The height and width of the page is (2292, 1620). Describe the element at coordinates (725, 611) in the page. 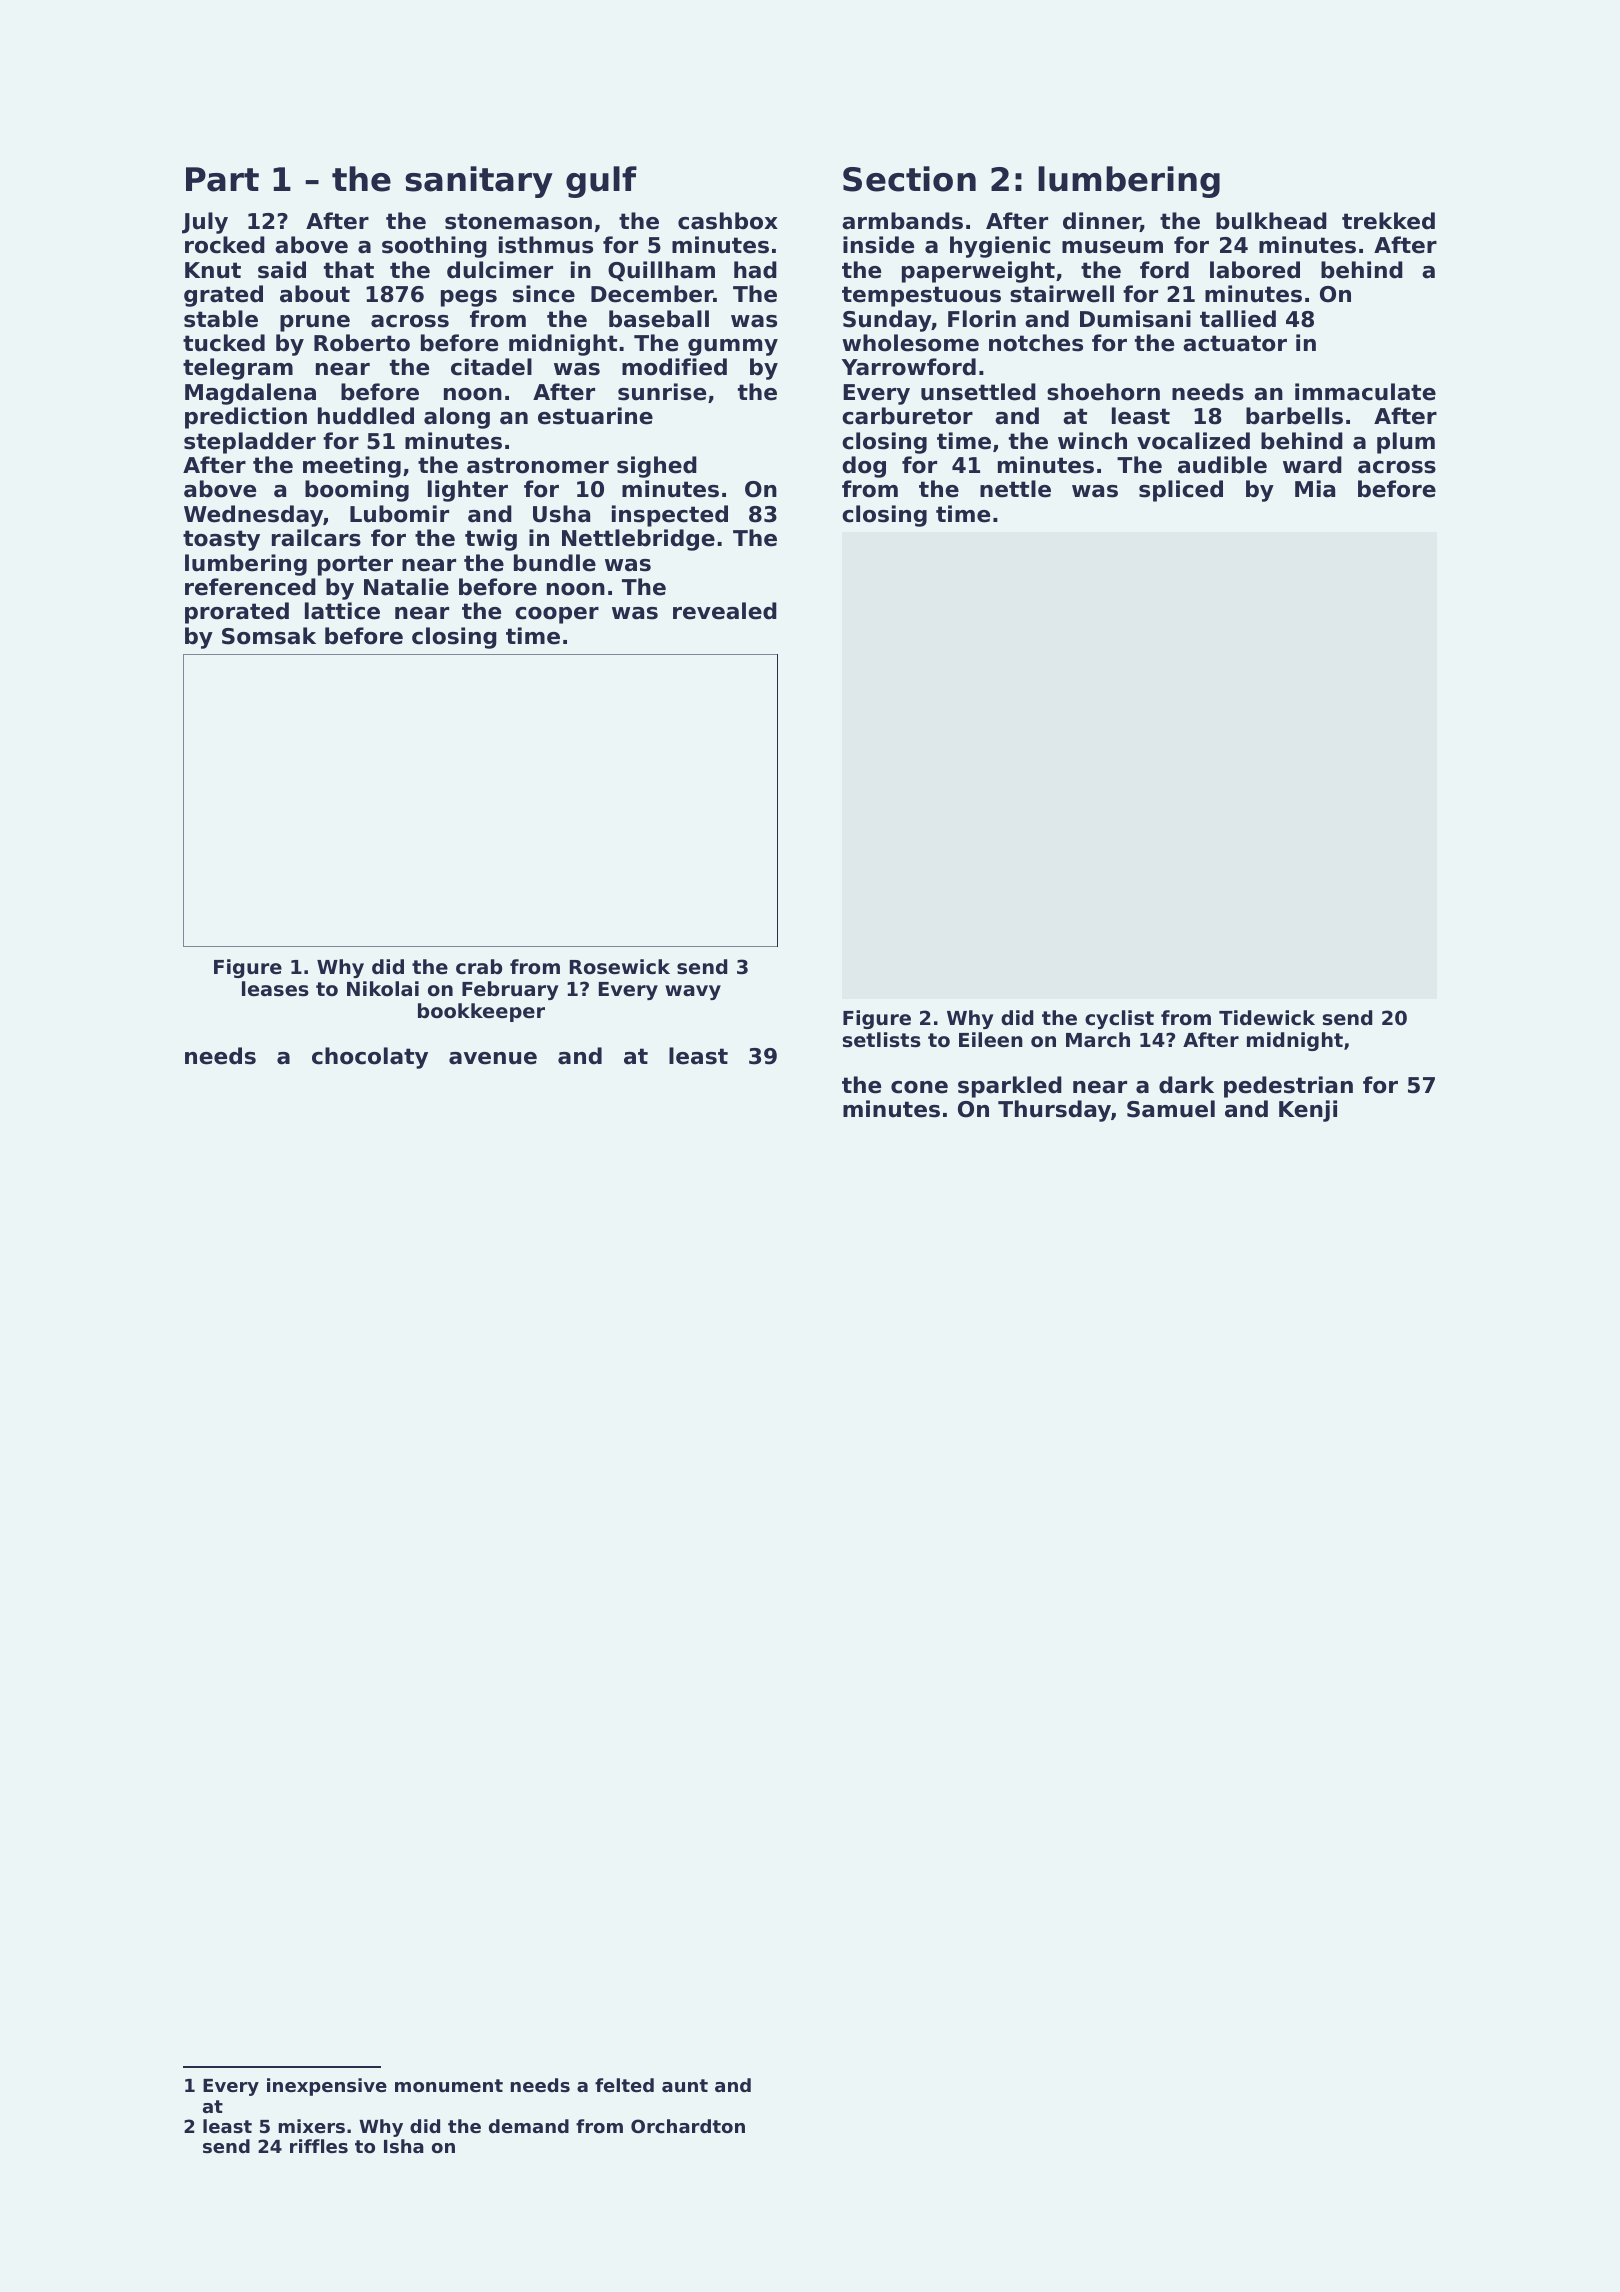

I see `revealed` at that location.
